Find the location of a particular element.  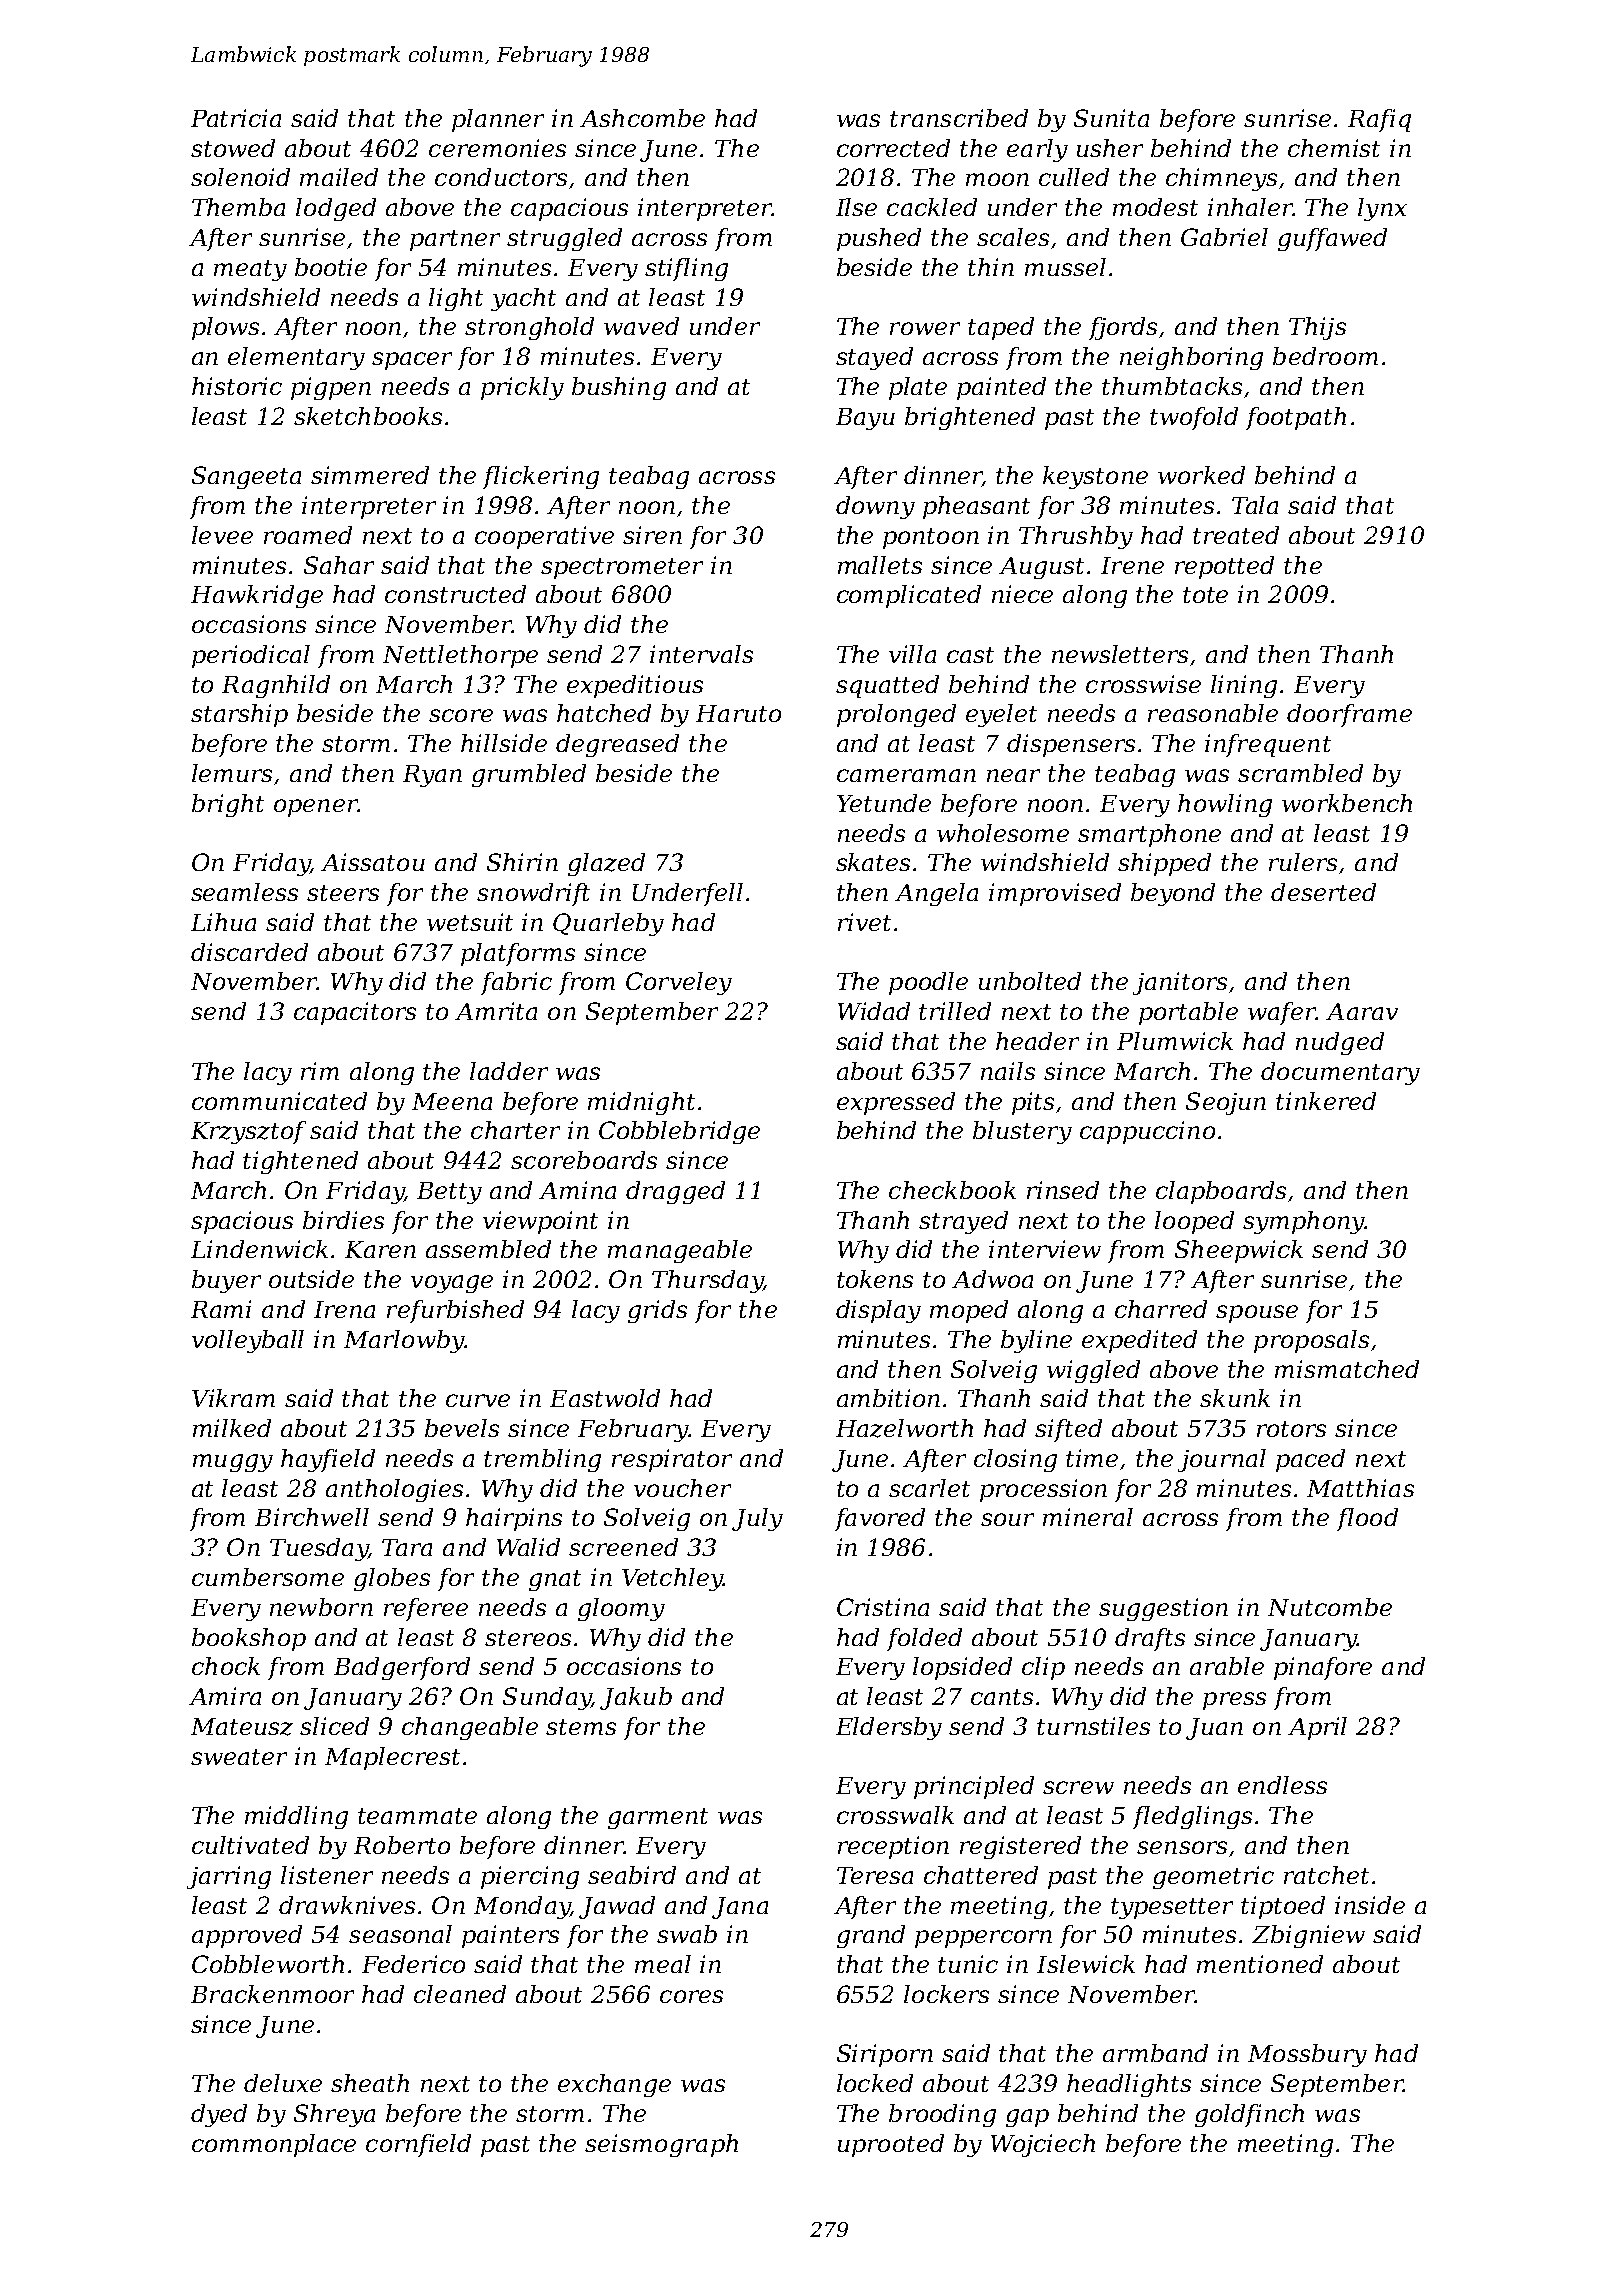

garment is located at coordinates (658, 1818).
